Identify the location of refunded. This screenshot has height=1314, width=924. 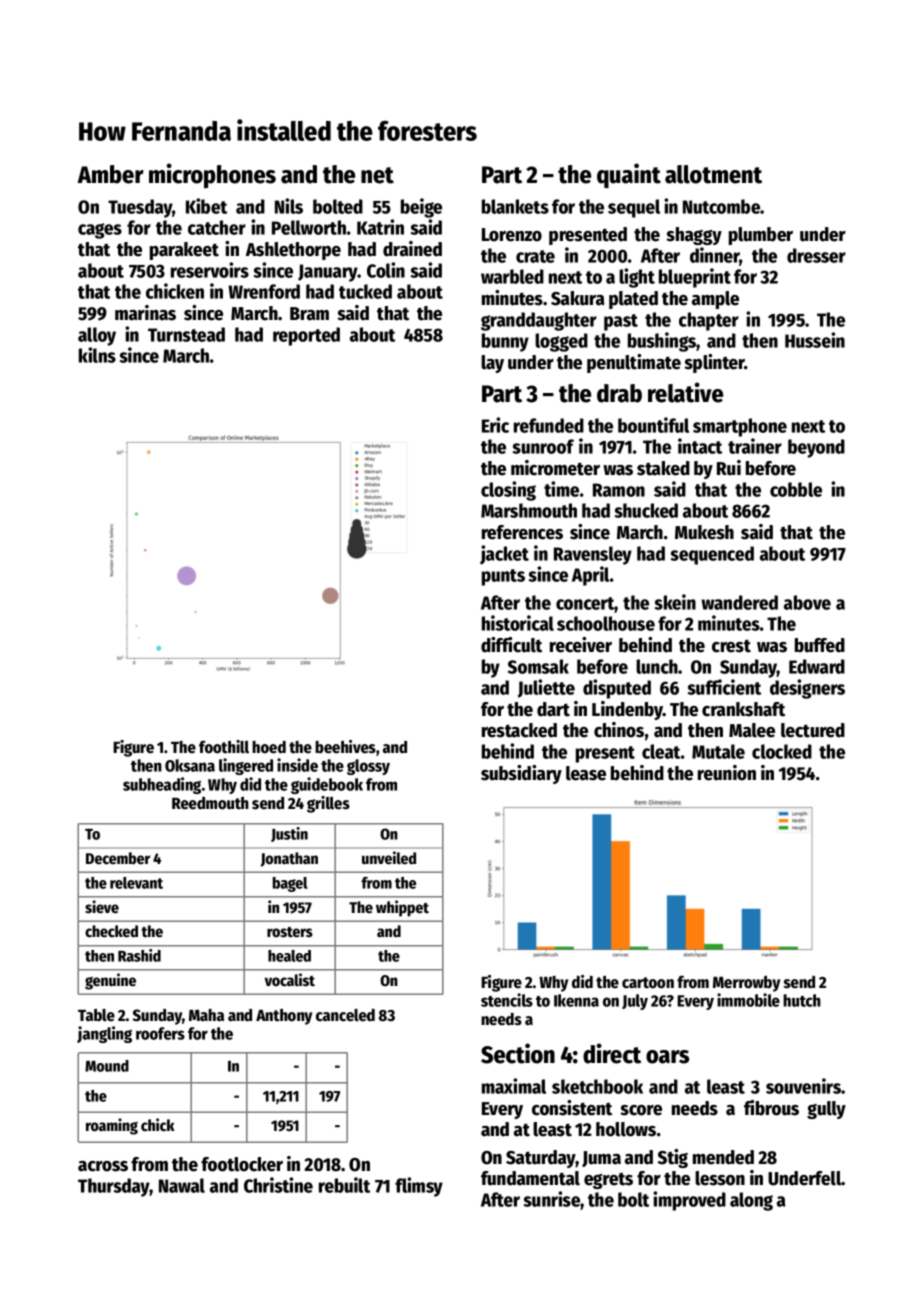
(549, 425).
